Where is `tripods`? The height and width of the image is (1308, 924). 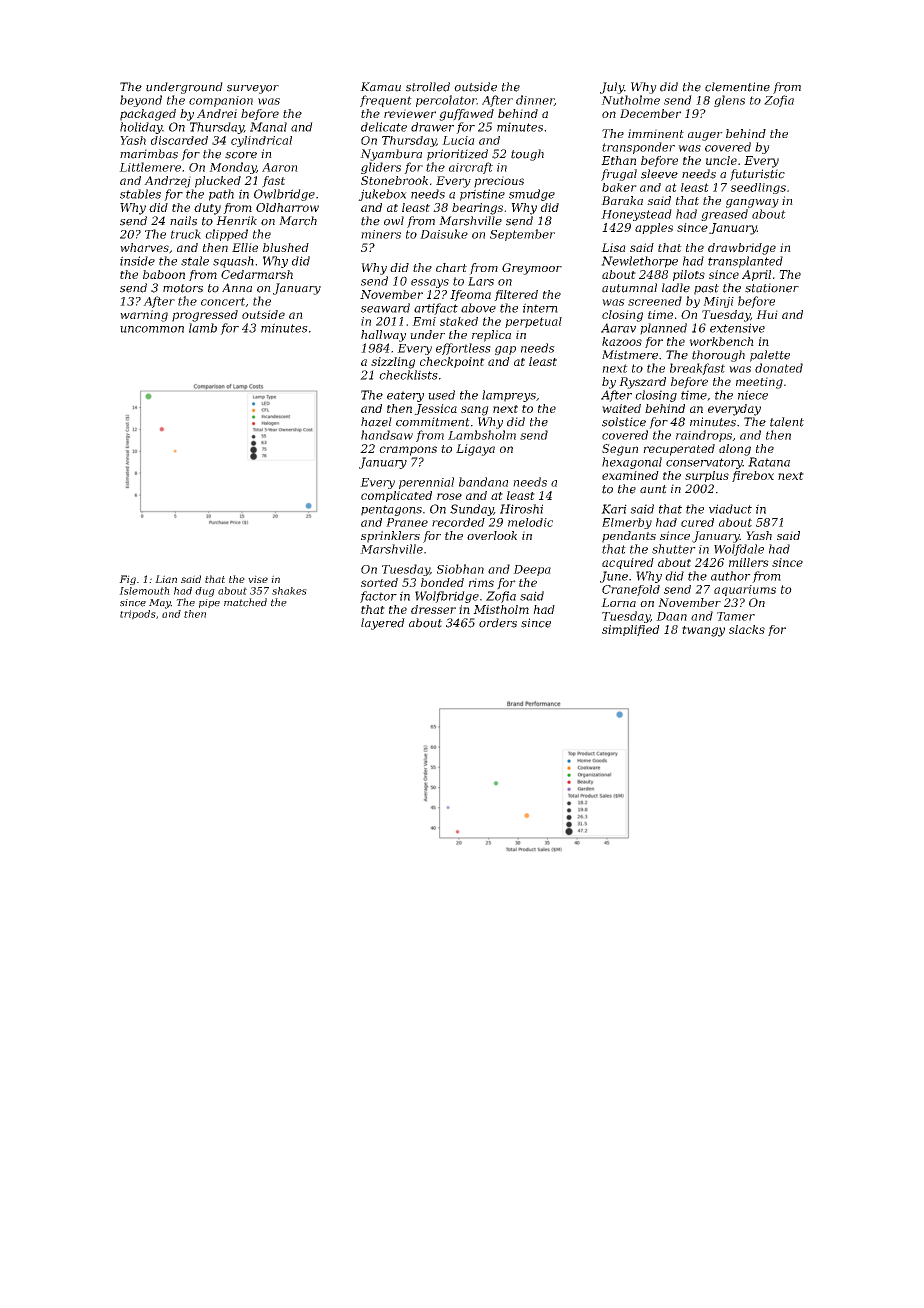 tripods is located at coordinates (138, 615).
